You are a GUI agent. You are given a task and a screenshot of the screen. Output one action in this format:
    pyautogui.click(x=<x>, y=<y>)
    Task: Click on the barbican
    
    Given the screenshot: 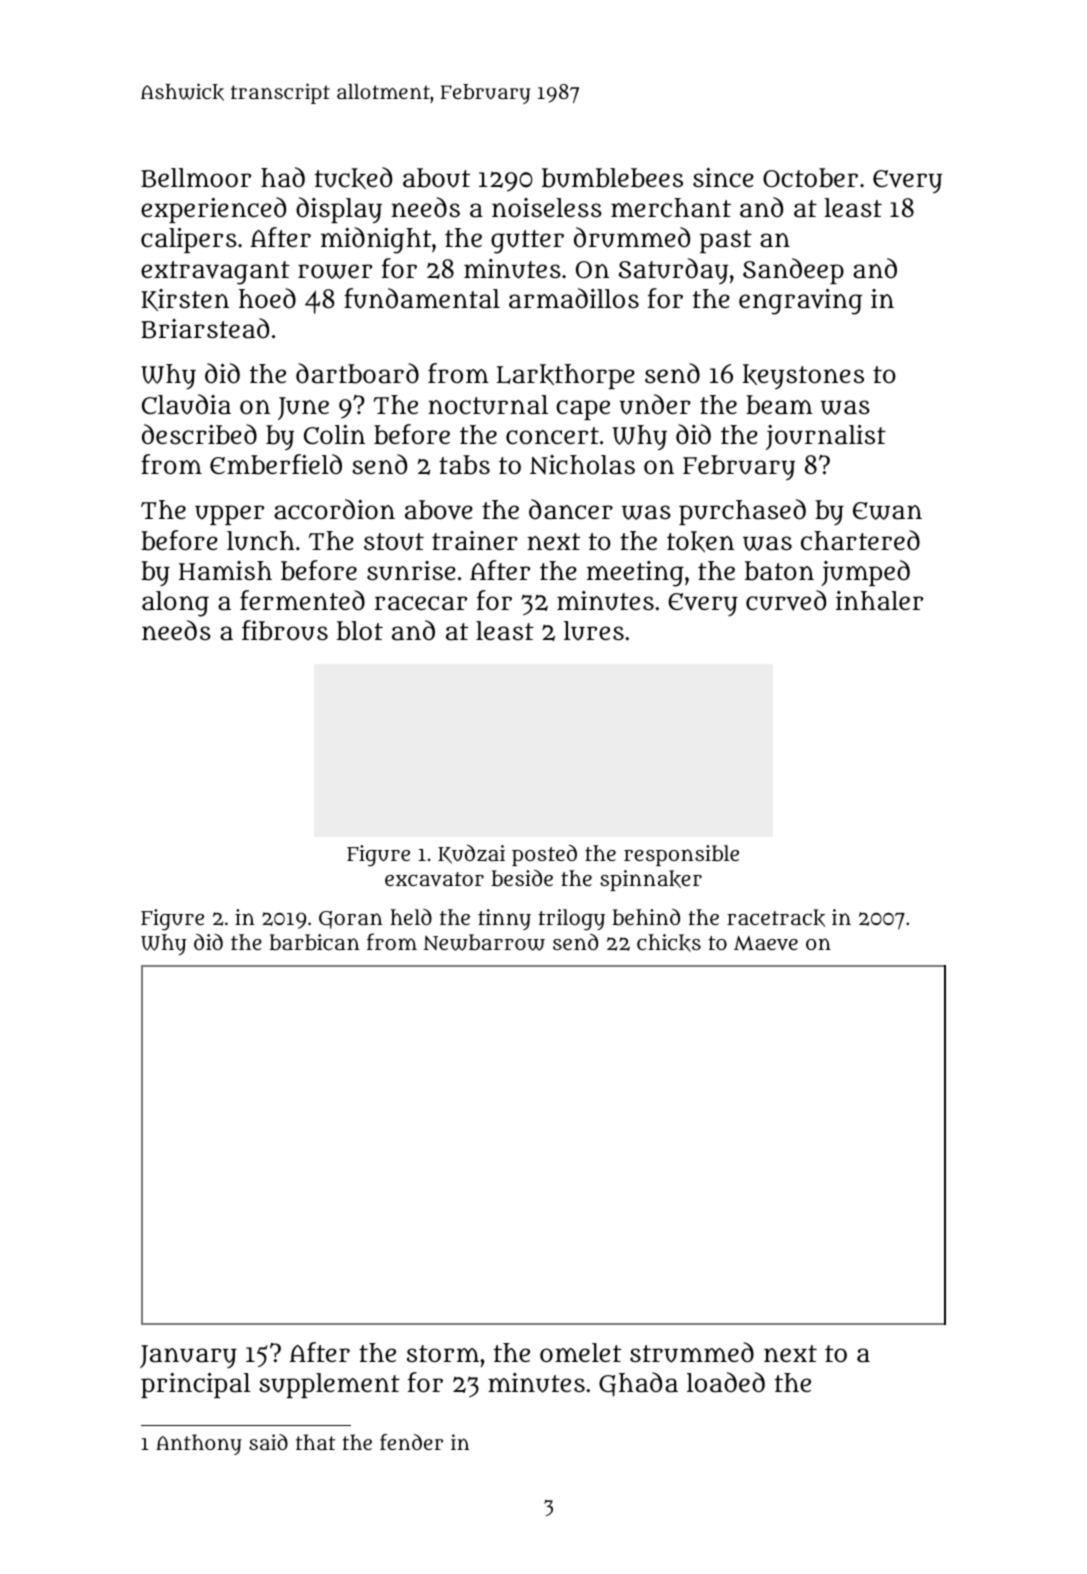 What is the action you would take?
    pyautogui.click(x=314, y=942)
